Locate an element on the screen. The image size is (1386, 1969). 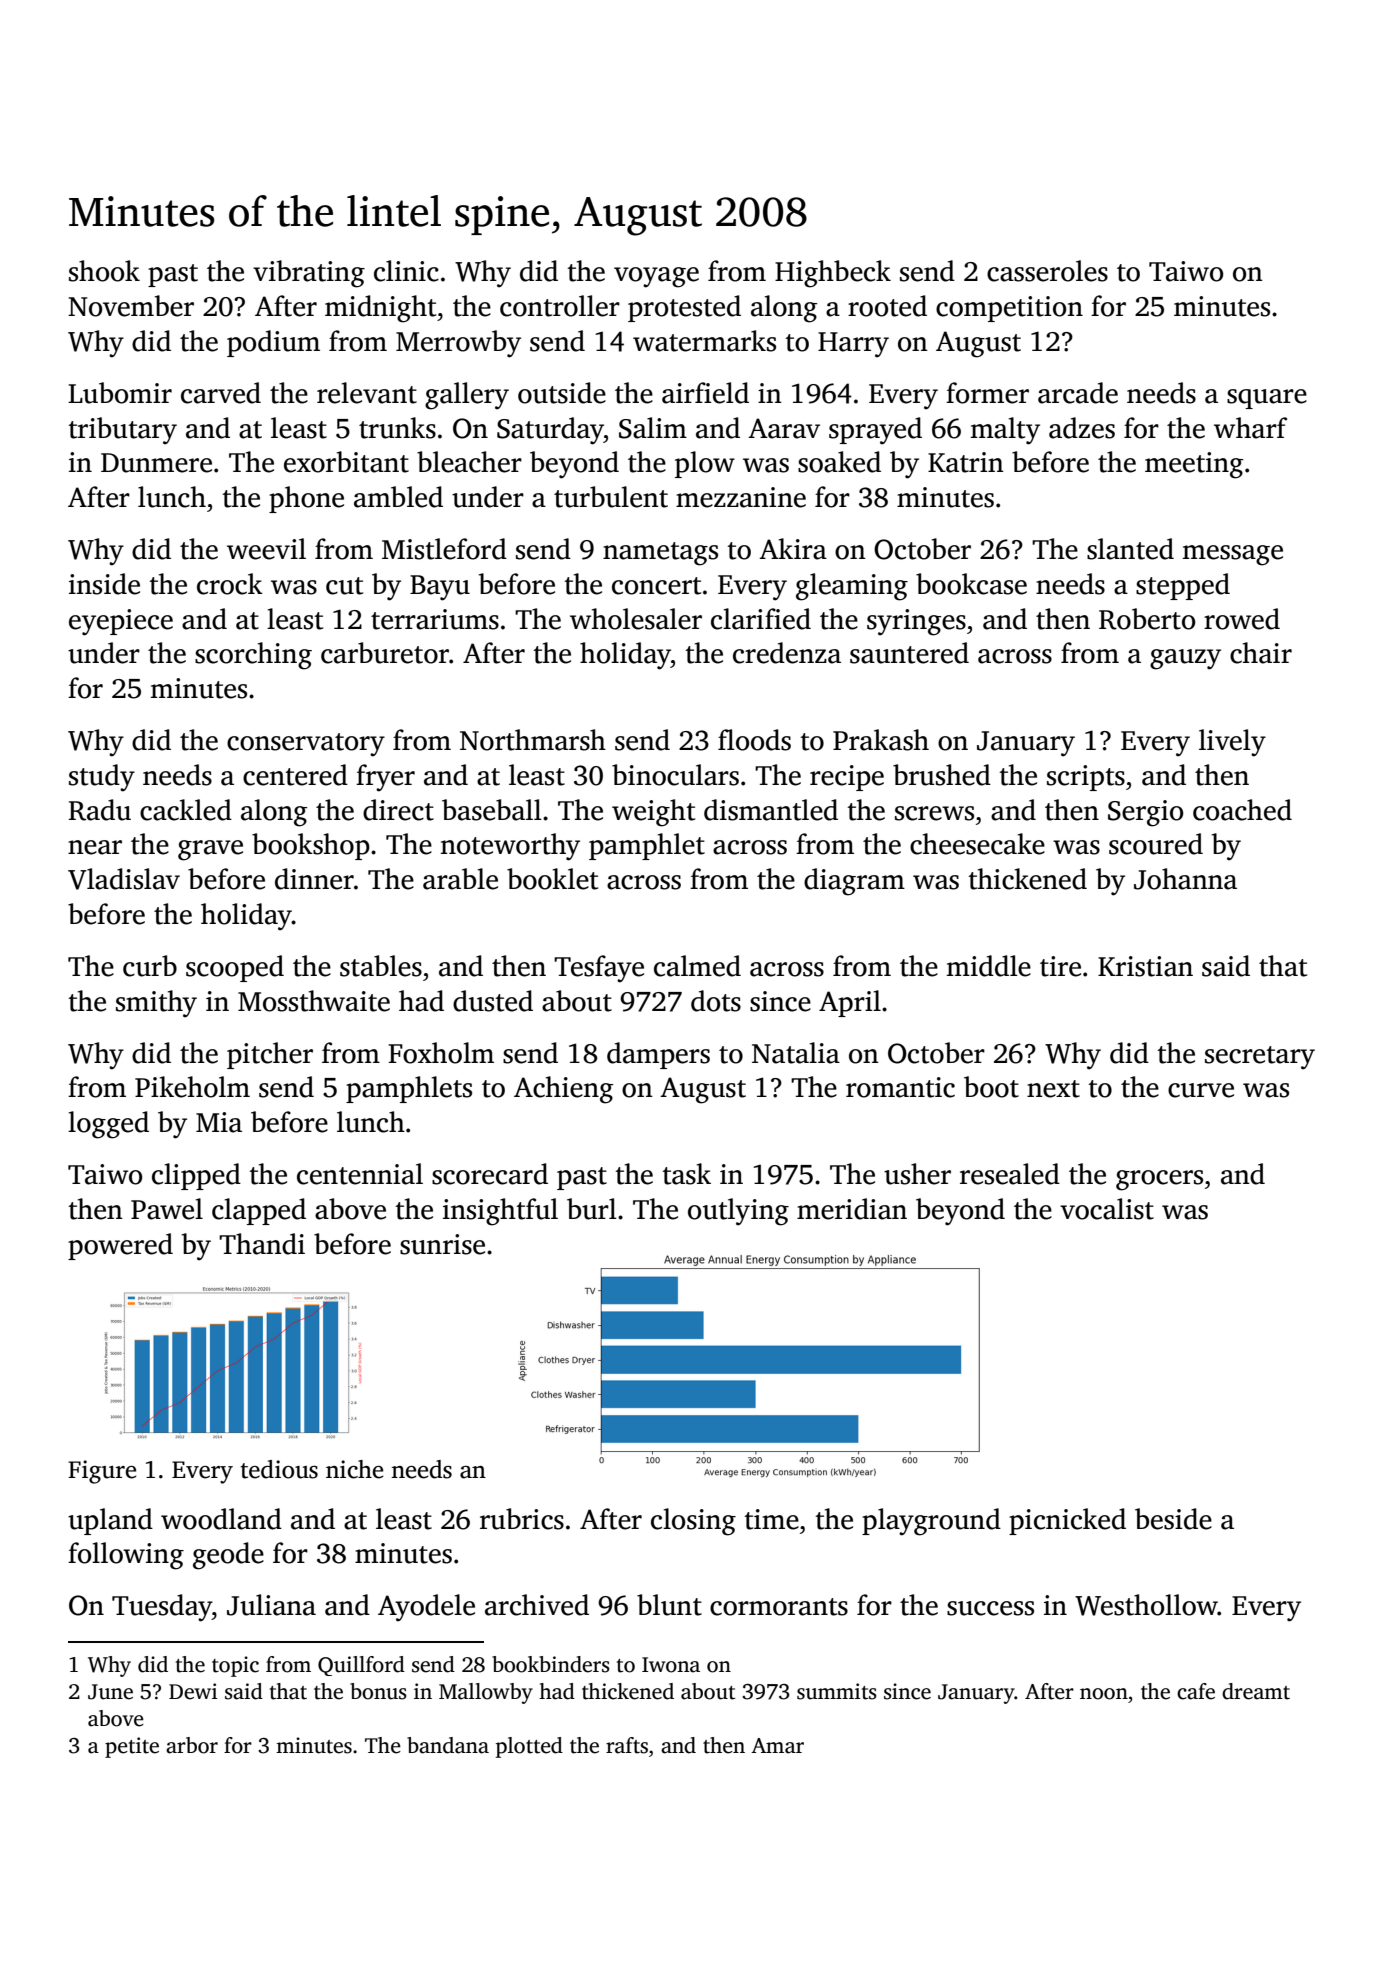
casseroles is located at coordinates (1047, 271).
